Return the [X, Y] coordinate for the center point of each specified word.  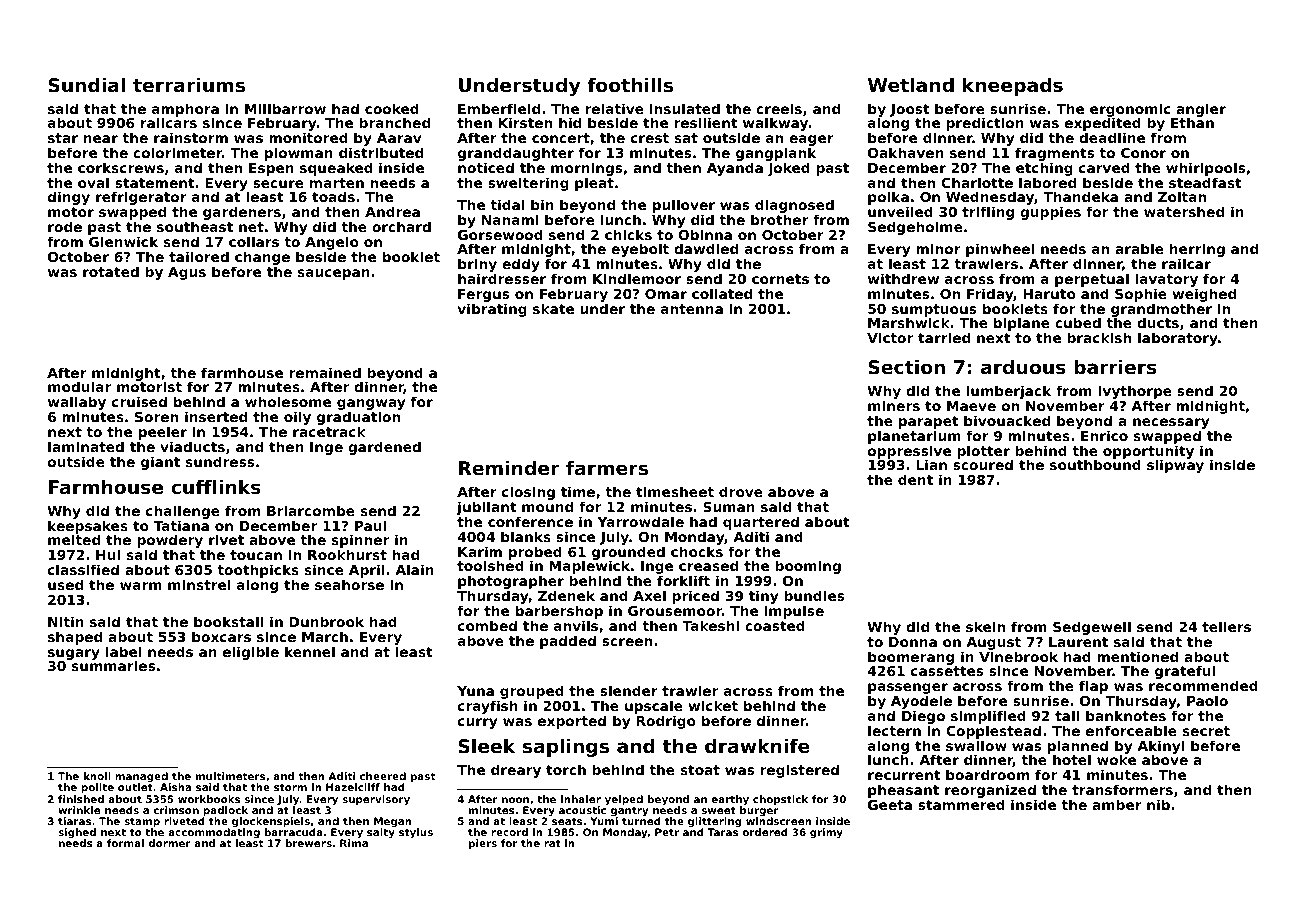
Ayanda [735, 169]
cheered [383, 776]
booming [808, 567]
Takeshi [710, 625]
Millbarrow [285, 108]
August [993, 643]
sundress [220, 461]
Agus [187, 273]
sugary [74, 654]
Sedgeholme [915, 228]
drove [741, 491]
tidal [507, 204]
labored [1047, 182]
